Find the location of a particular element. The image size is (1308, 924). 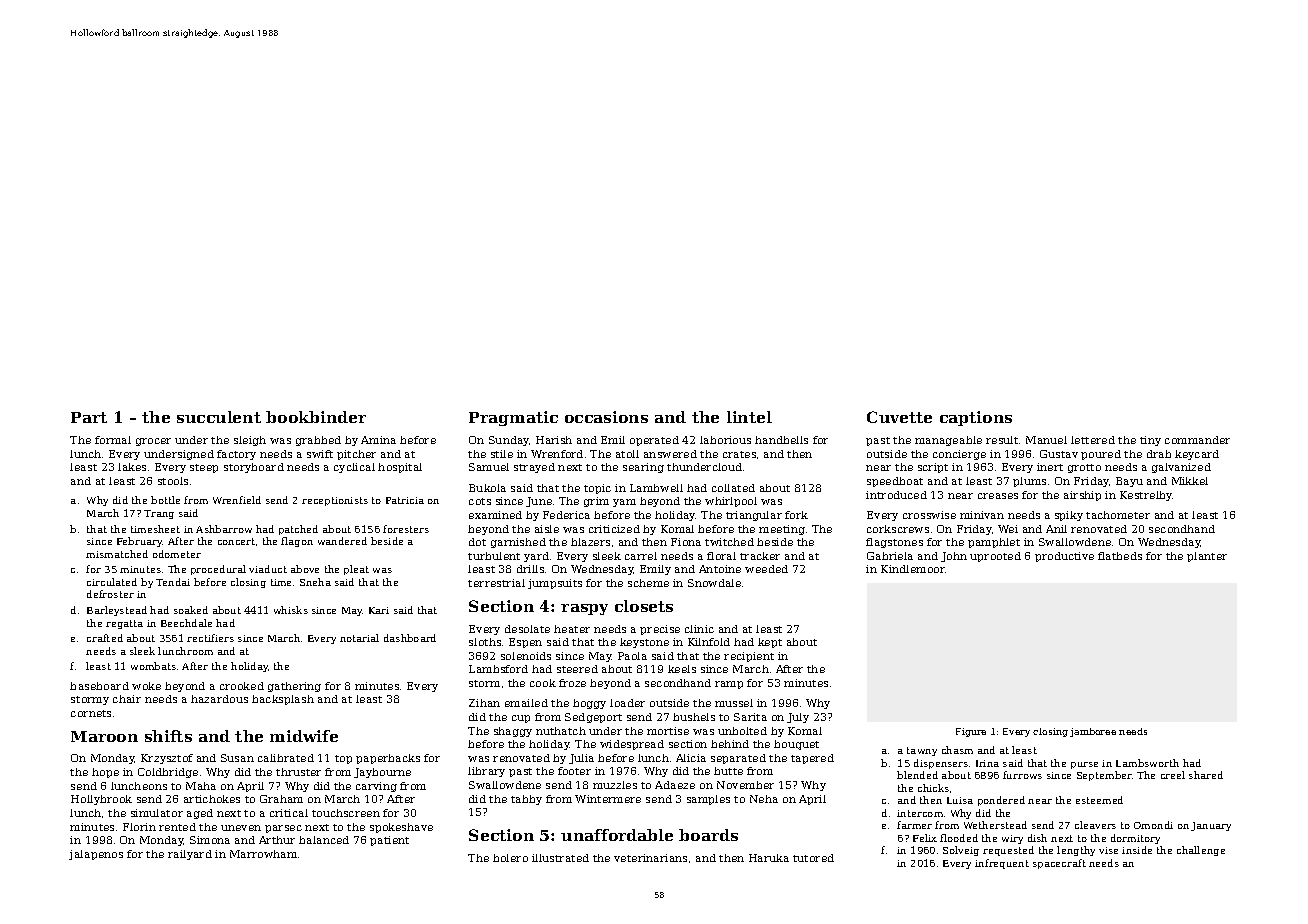

Anil is located at coordinates (1056, 529).
